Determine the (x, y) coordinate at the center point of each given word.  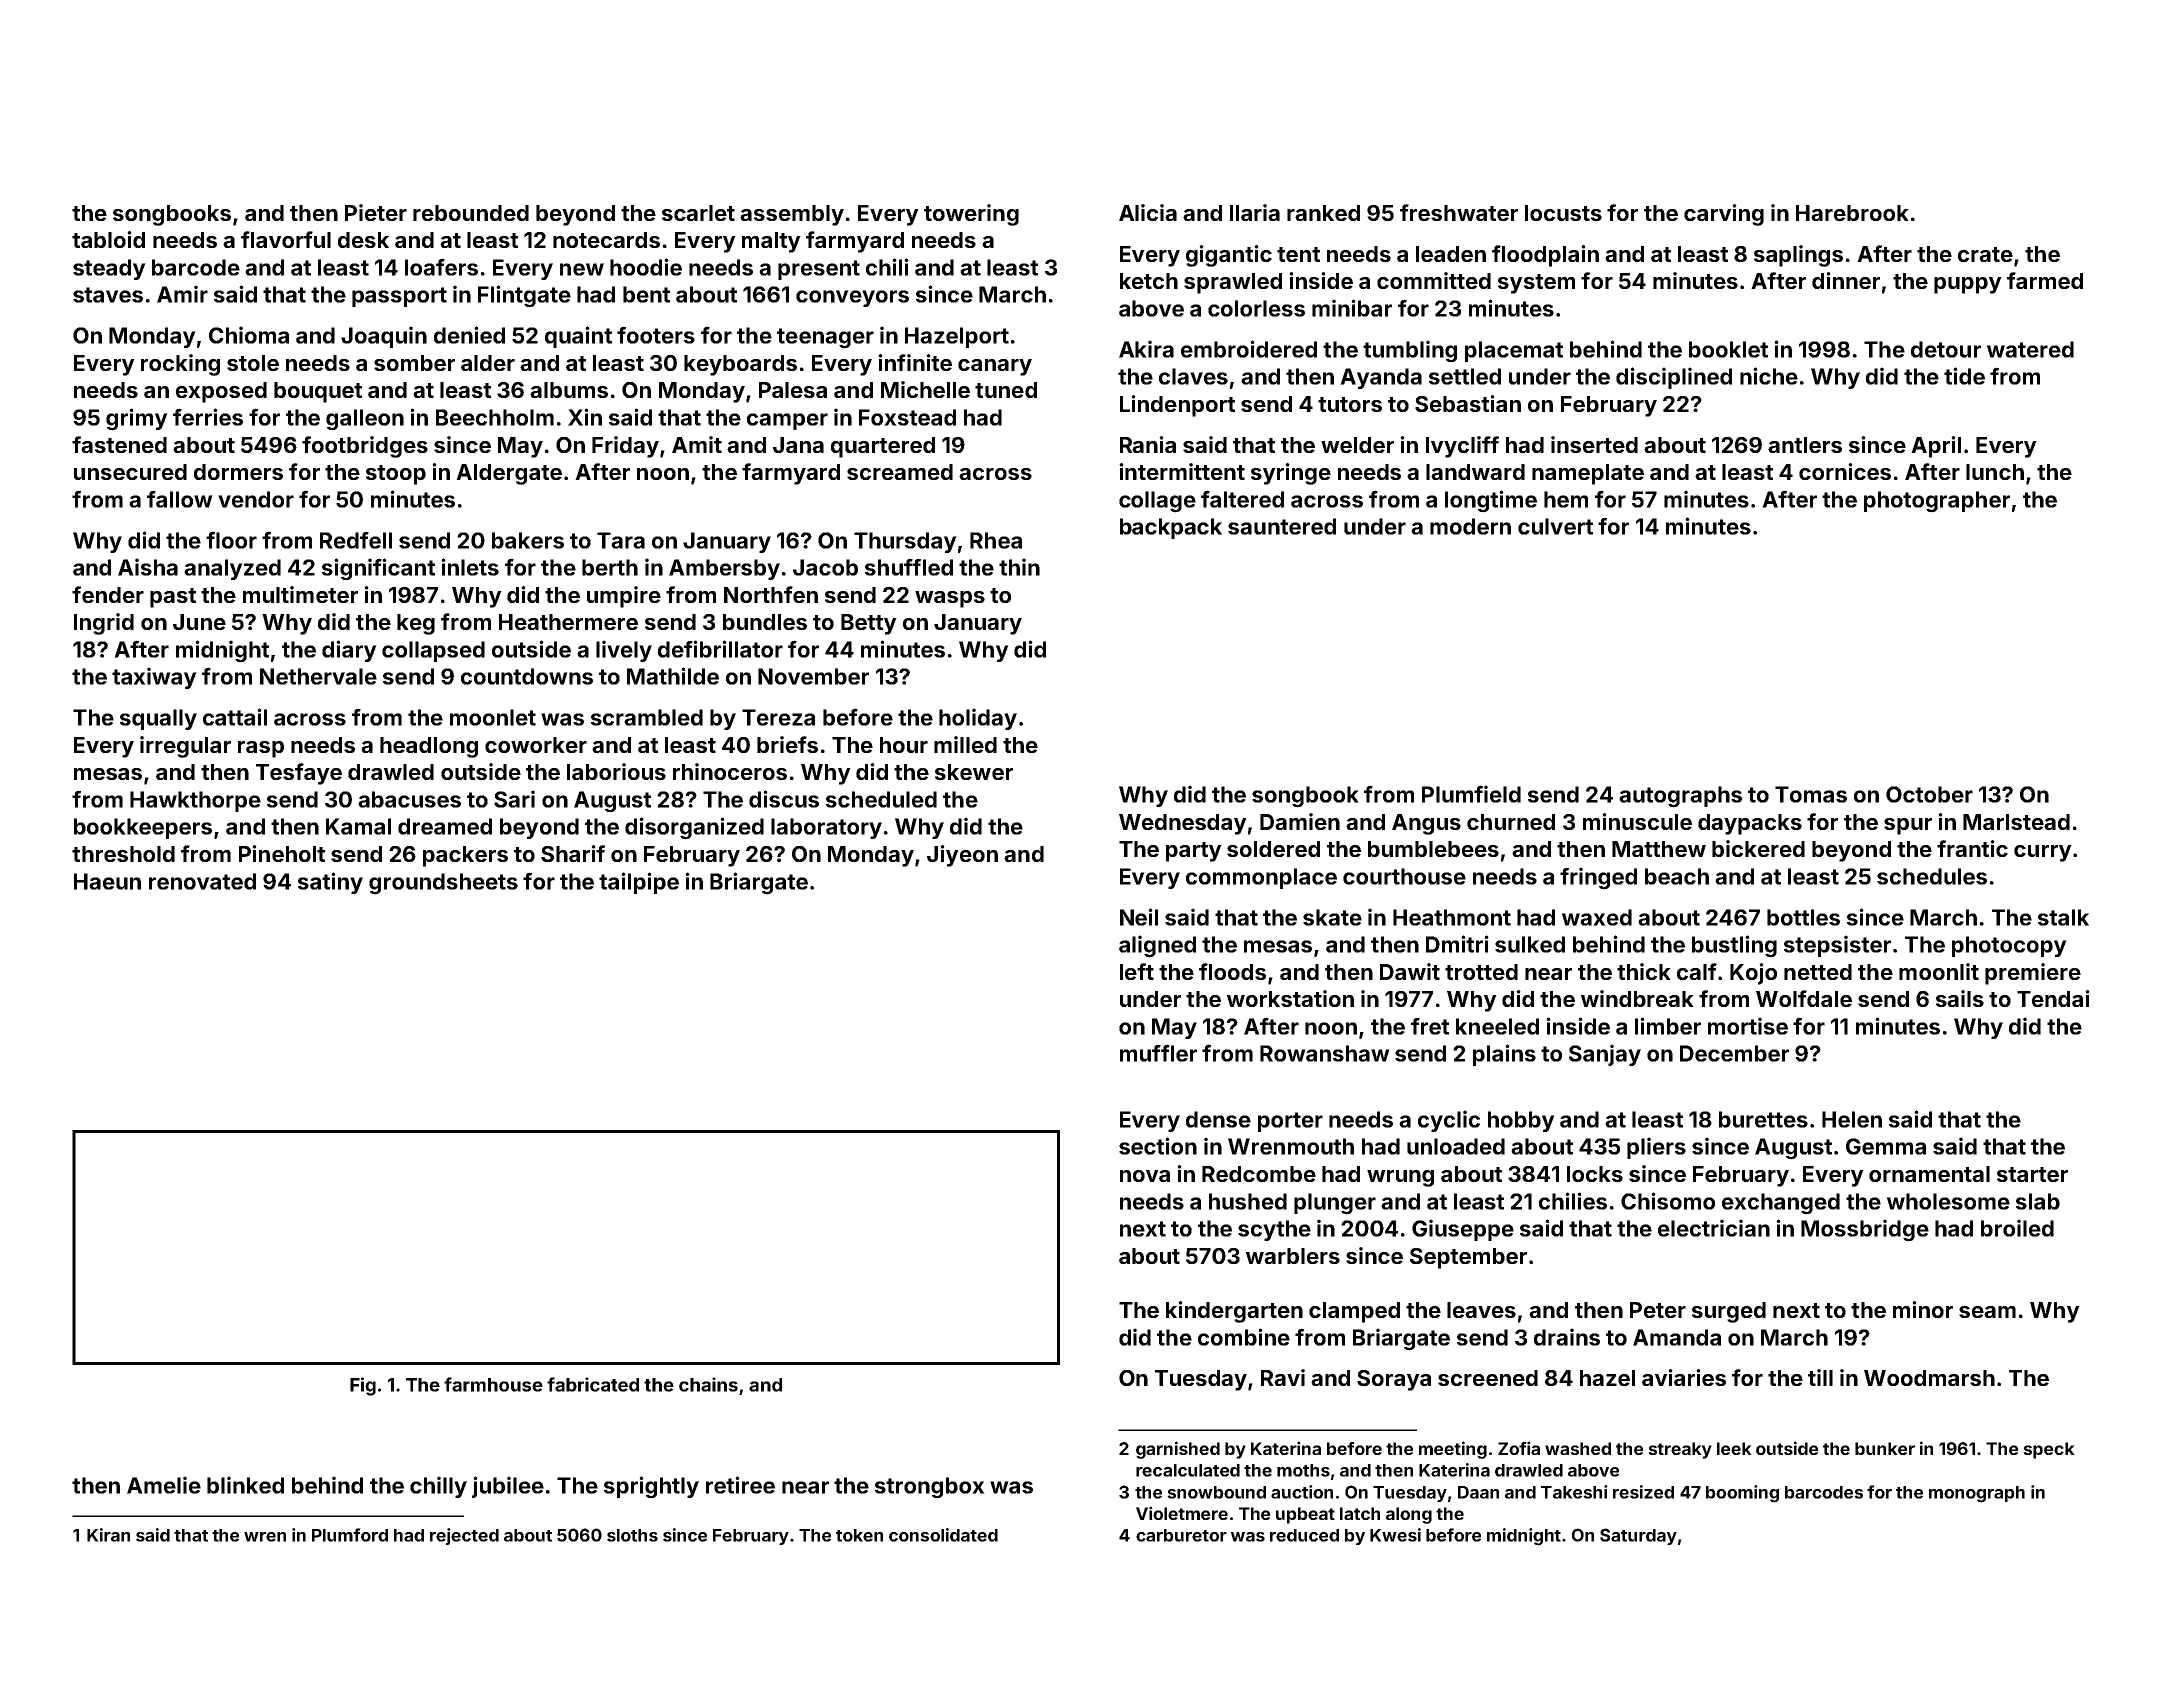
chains (708, 1384)
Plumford (350, 1535)
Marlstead (2016, 822)
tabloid (108, 239)
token (859, 1535)
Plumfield (1471, 794)
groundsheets (443, 884)
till (1820, 1377)
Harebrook (1852, 213)
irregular (185, 747)
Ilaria (1255, 212)
